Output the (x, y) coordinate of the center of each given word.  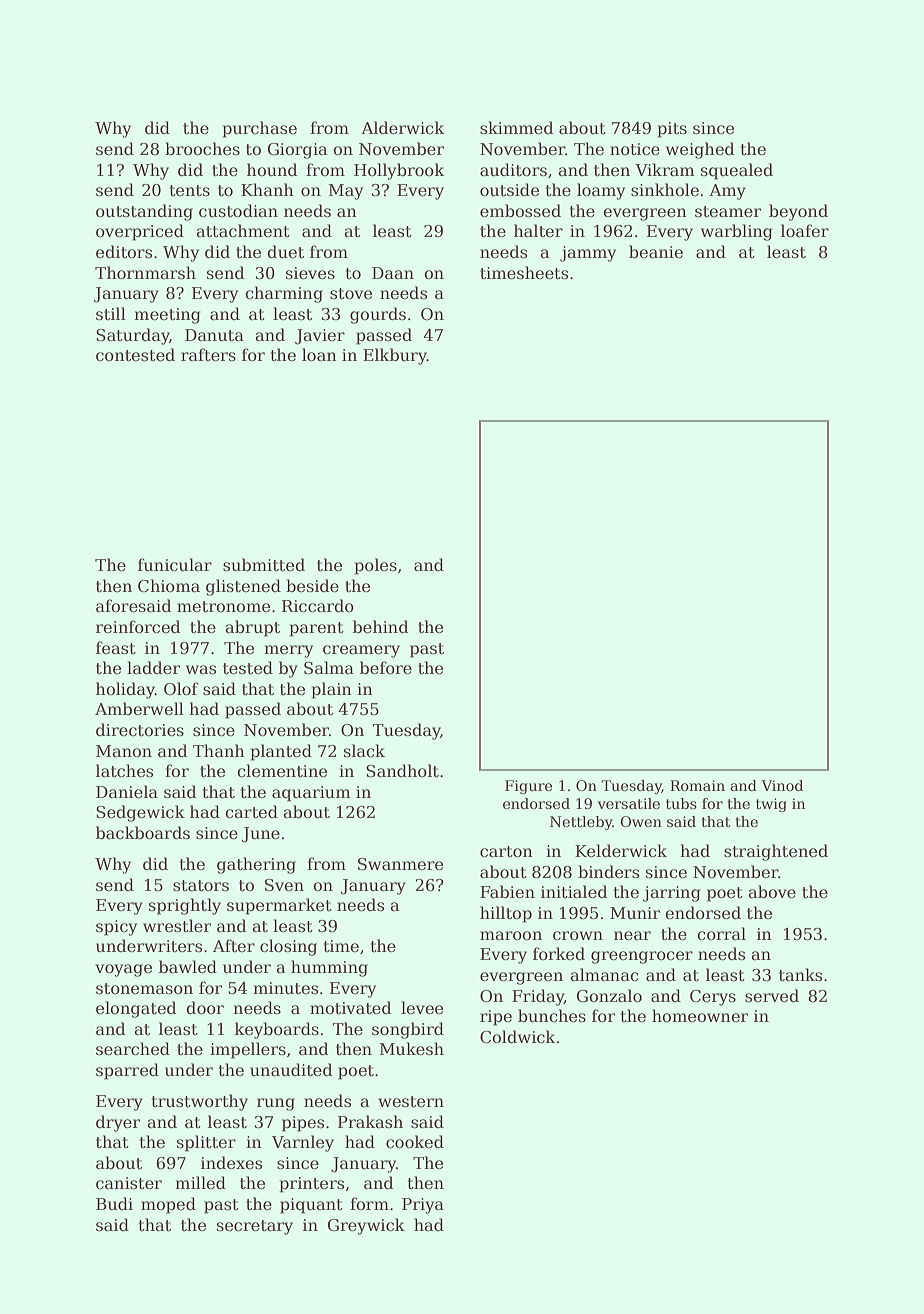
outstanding (144, 212)
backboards (143, 833)
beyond (798, 212)
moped (168, 1205)
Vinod (782, 785)
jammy (588, 254)
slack (364, 750)
